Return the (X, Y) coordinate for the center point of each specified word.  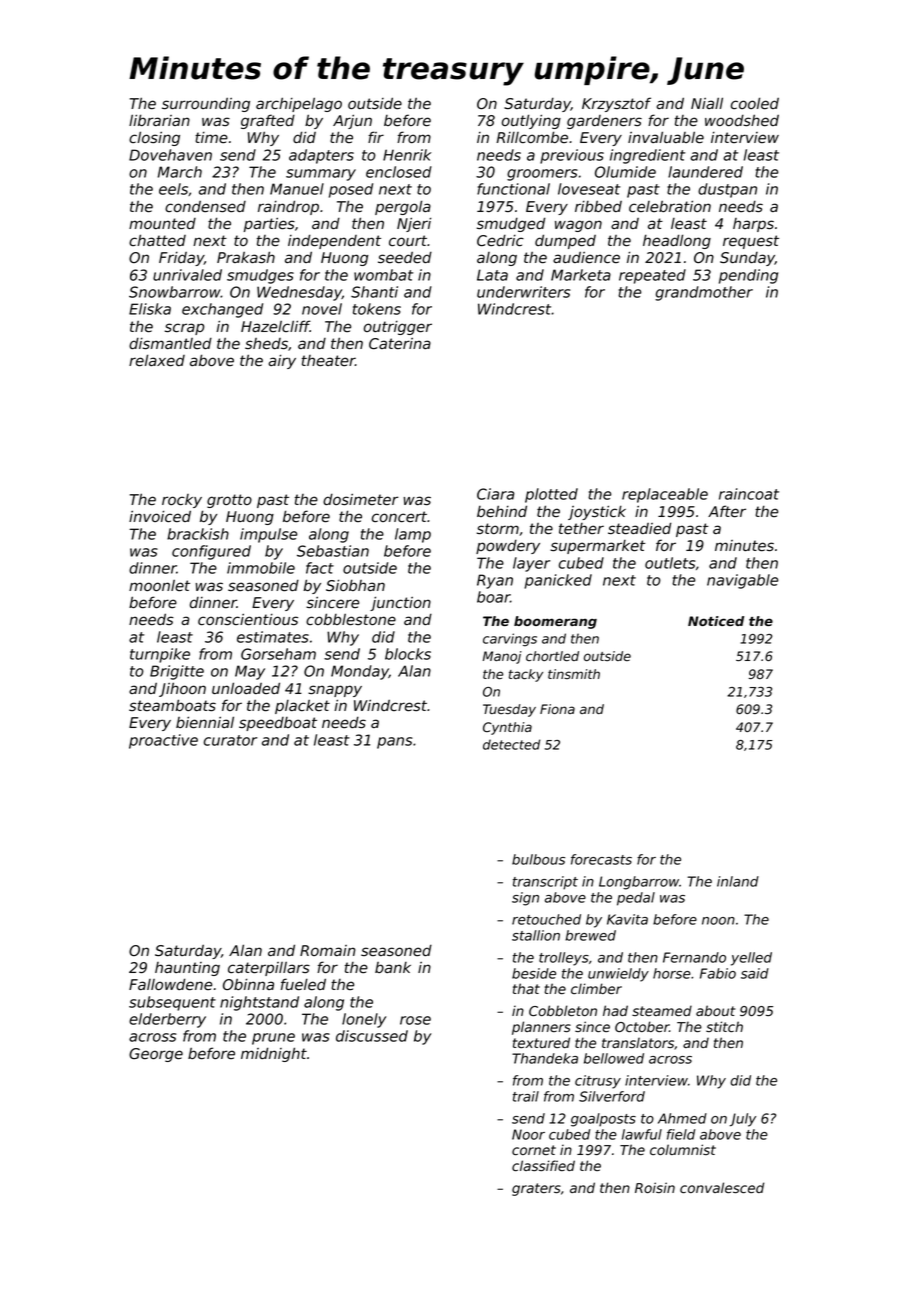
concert (399, 517)
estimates (273, 637)
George (156, 1055)
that (526, 988)
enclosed (399, 172)
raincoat (749, 494)
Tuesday (509, 710)
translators (638, 1042)
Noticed (716, 621)
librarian (159, 120)
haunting (187, 969)
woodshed (742, 120)
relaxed (157, 360)
